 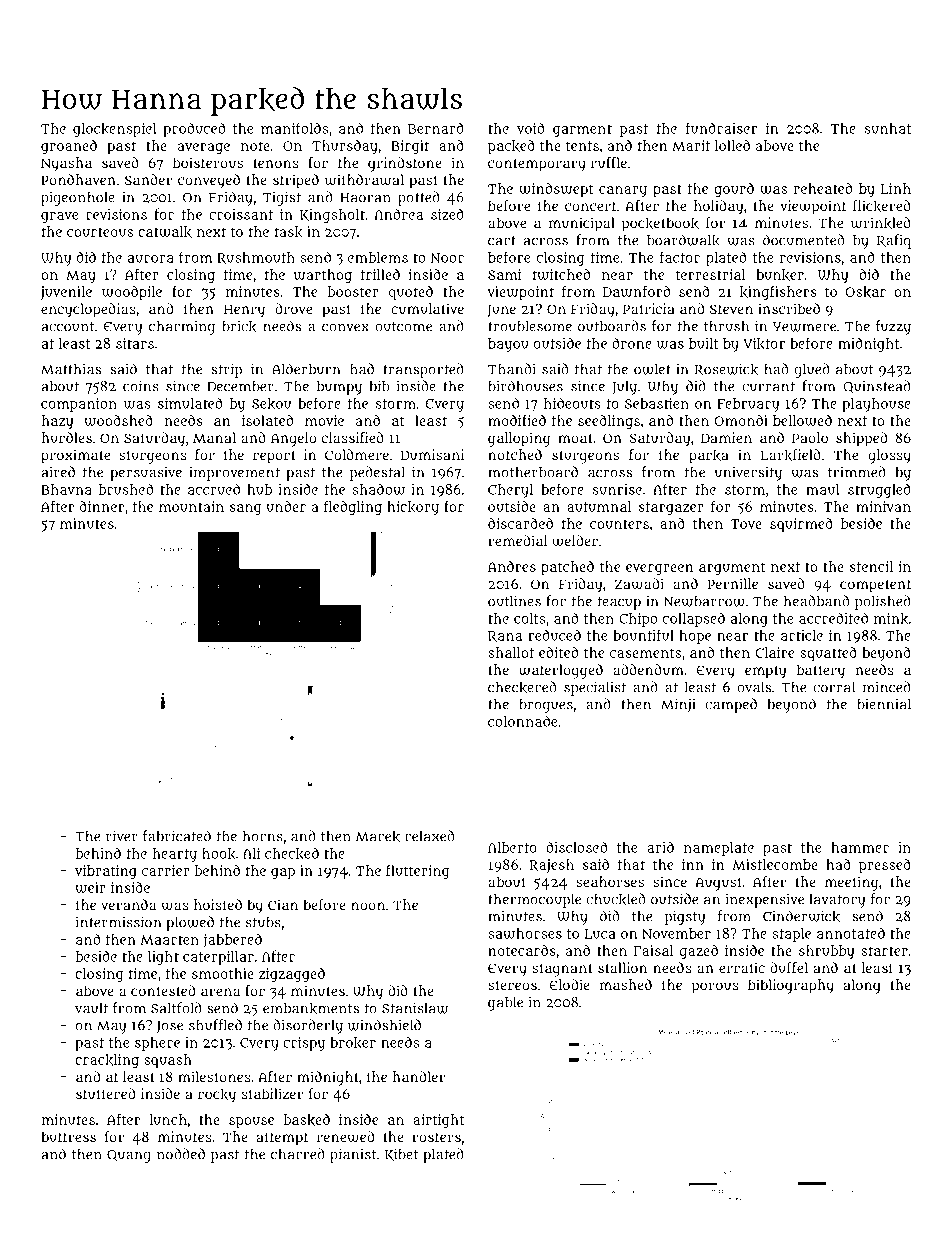 I want to click on sunhat, so click(x=888, y=128).
